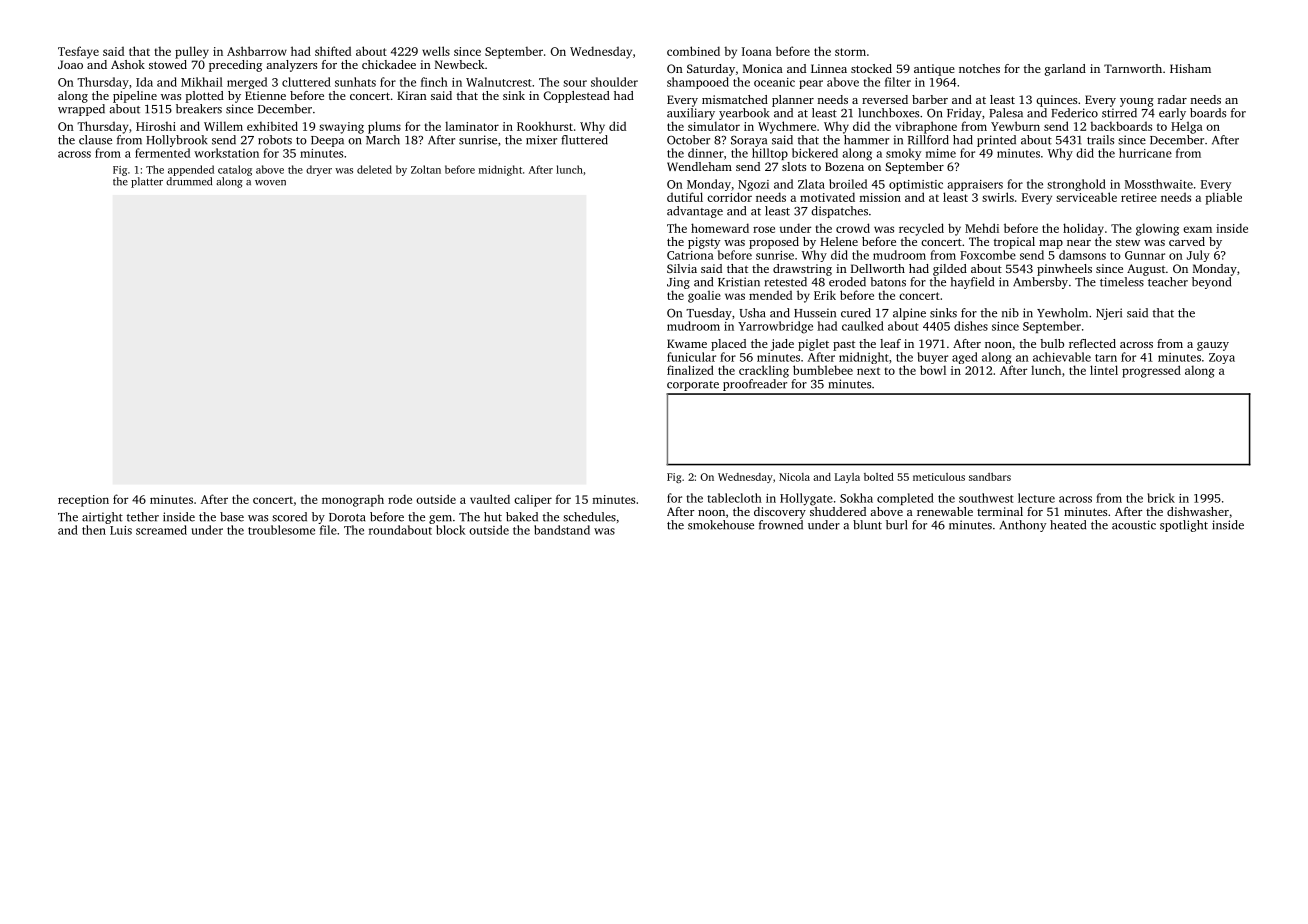 The width and height of the document is (1308, 924). I want to click on clause, so click(95, 140).
